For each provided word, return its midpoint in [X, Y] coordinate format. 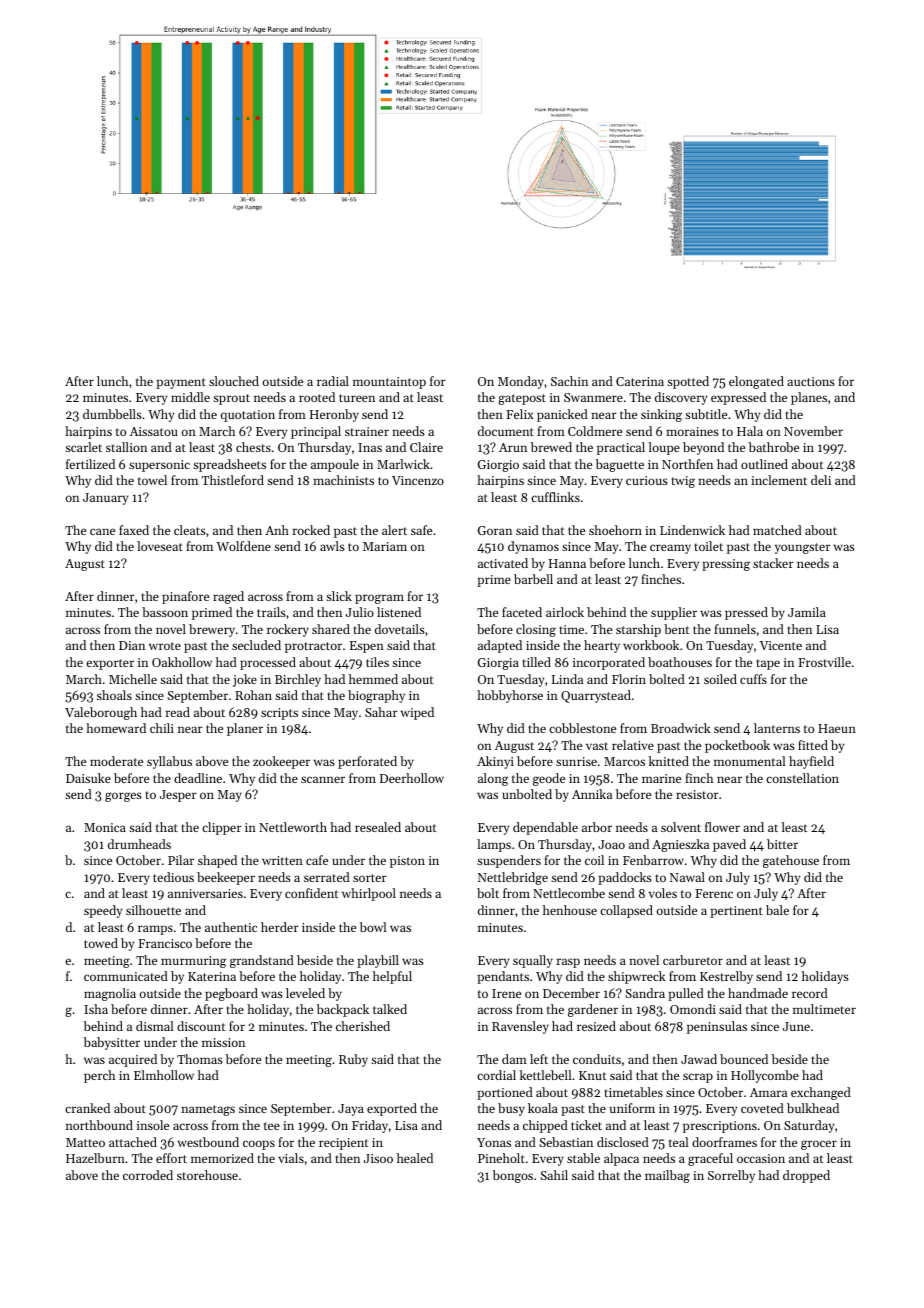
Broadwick [681, 728]
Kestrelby [726, 977]
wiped [417, 713]
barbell [533, 579]
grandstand [262, 961]
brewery [212, 630]
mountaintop [389, 383]
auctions [811, 381]
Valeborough [101, 713]
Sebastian [566, 1142]
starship [638, 630]
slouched [234, 381]
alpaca [621, 1159]
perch [99, 1076]
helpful [392, 977]
